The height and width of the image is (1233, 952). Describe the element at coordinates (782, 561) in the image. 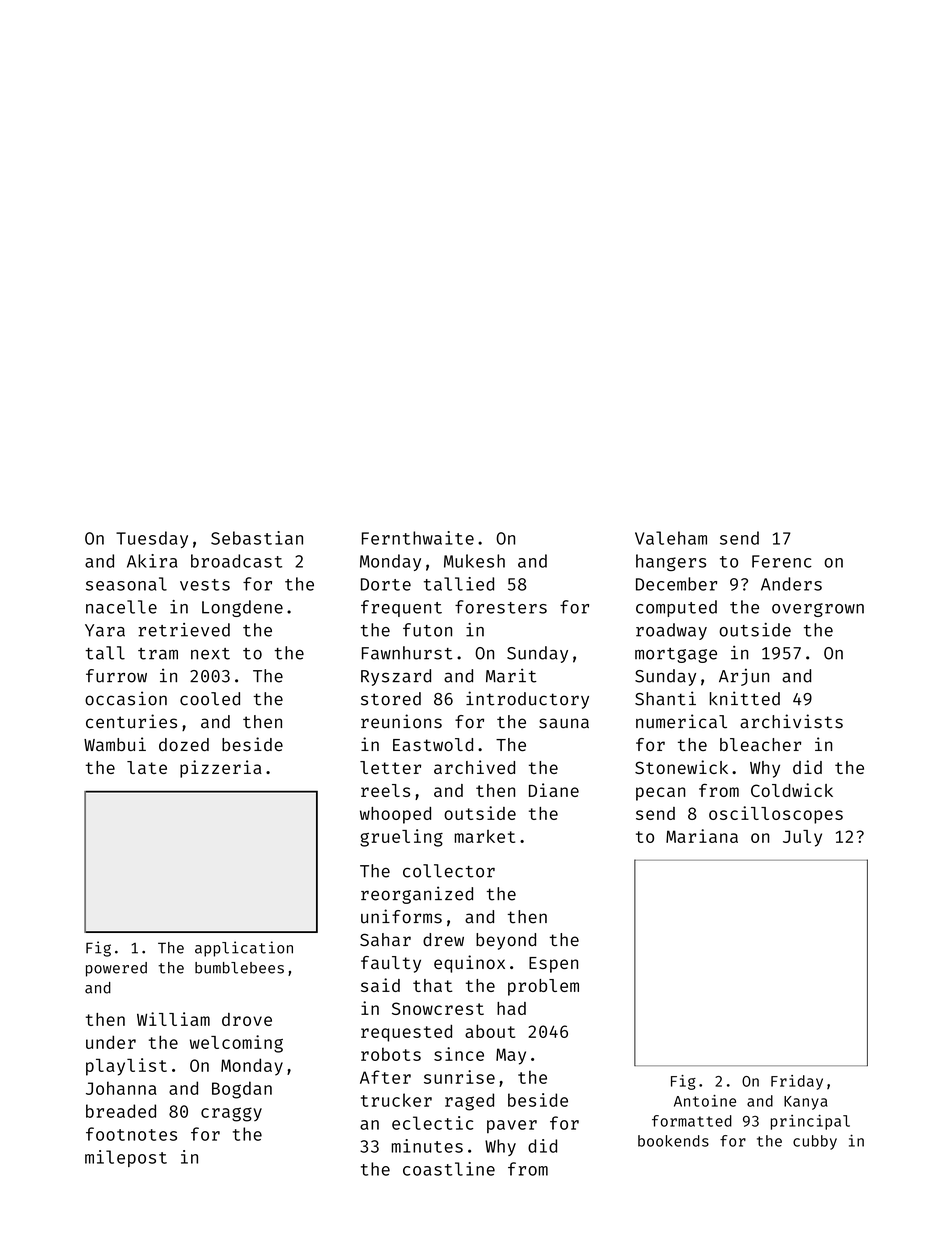

I see `Ferenc` at that location.
